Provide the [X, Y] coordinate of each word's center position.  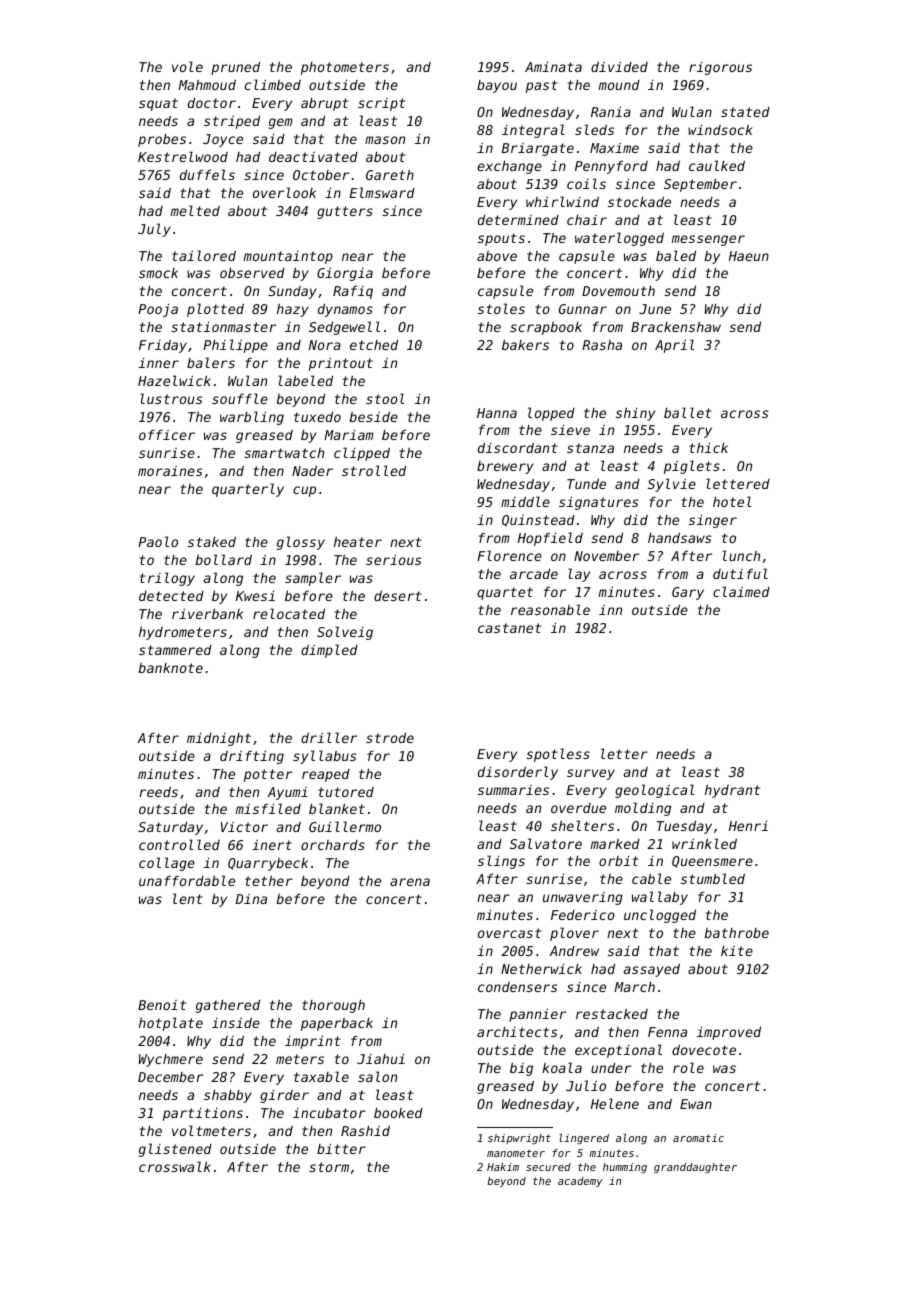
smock [158, 273]
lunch [741, 555]
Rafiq [353, 292]
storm [329, 1167]
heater [358, 542]
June [655, 309]
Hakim [503, 1167]
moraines [170, 471]
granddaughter [695, 1168]
